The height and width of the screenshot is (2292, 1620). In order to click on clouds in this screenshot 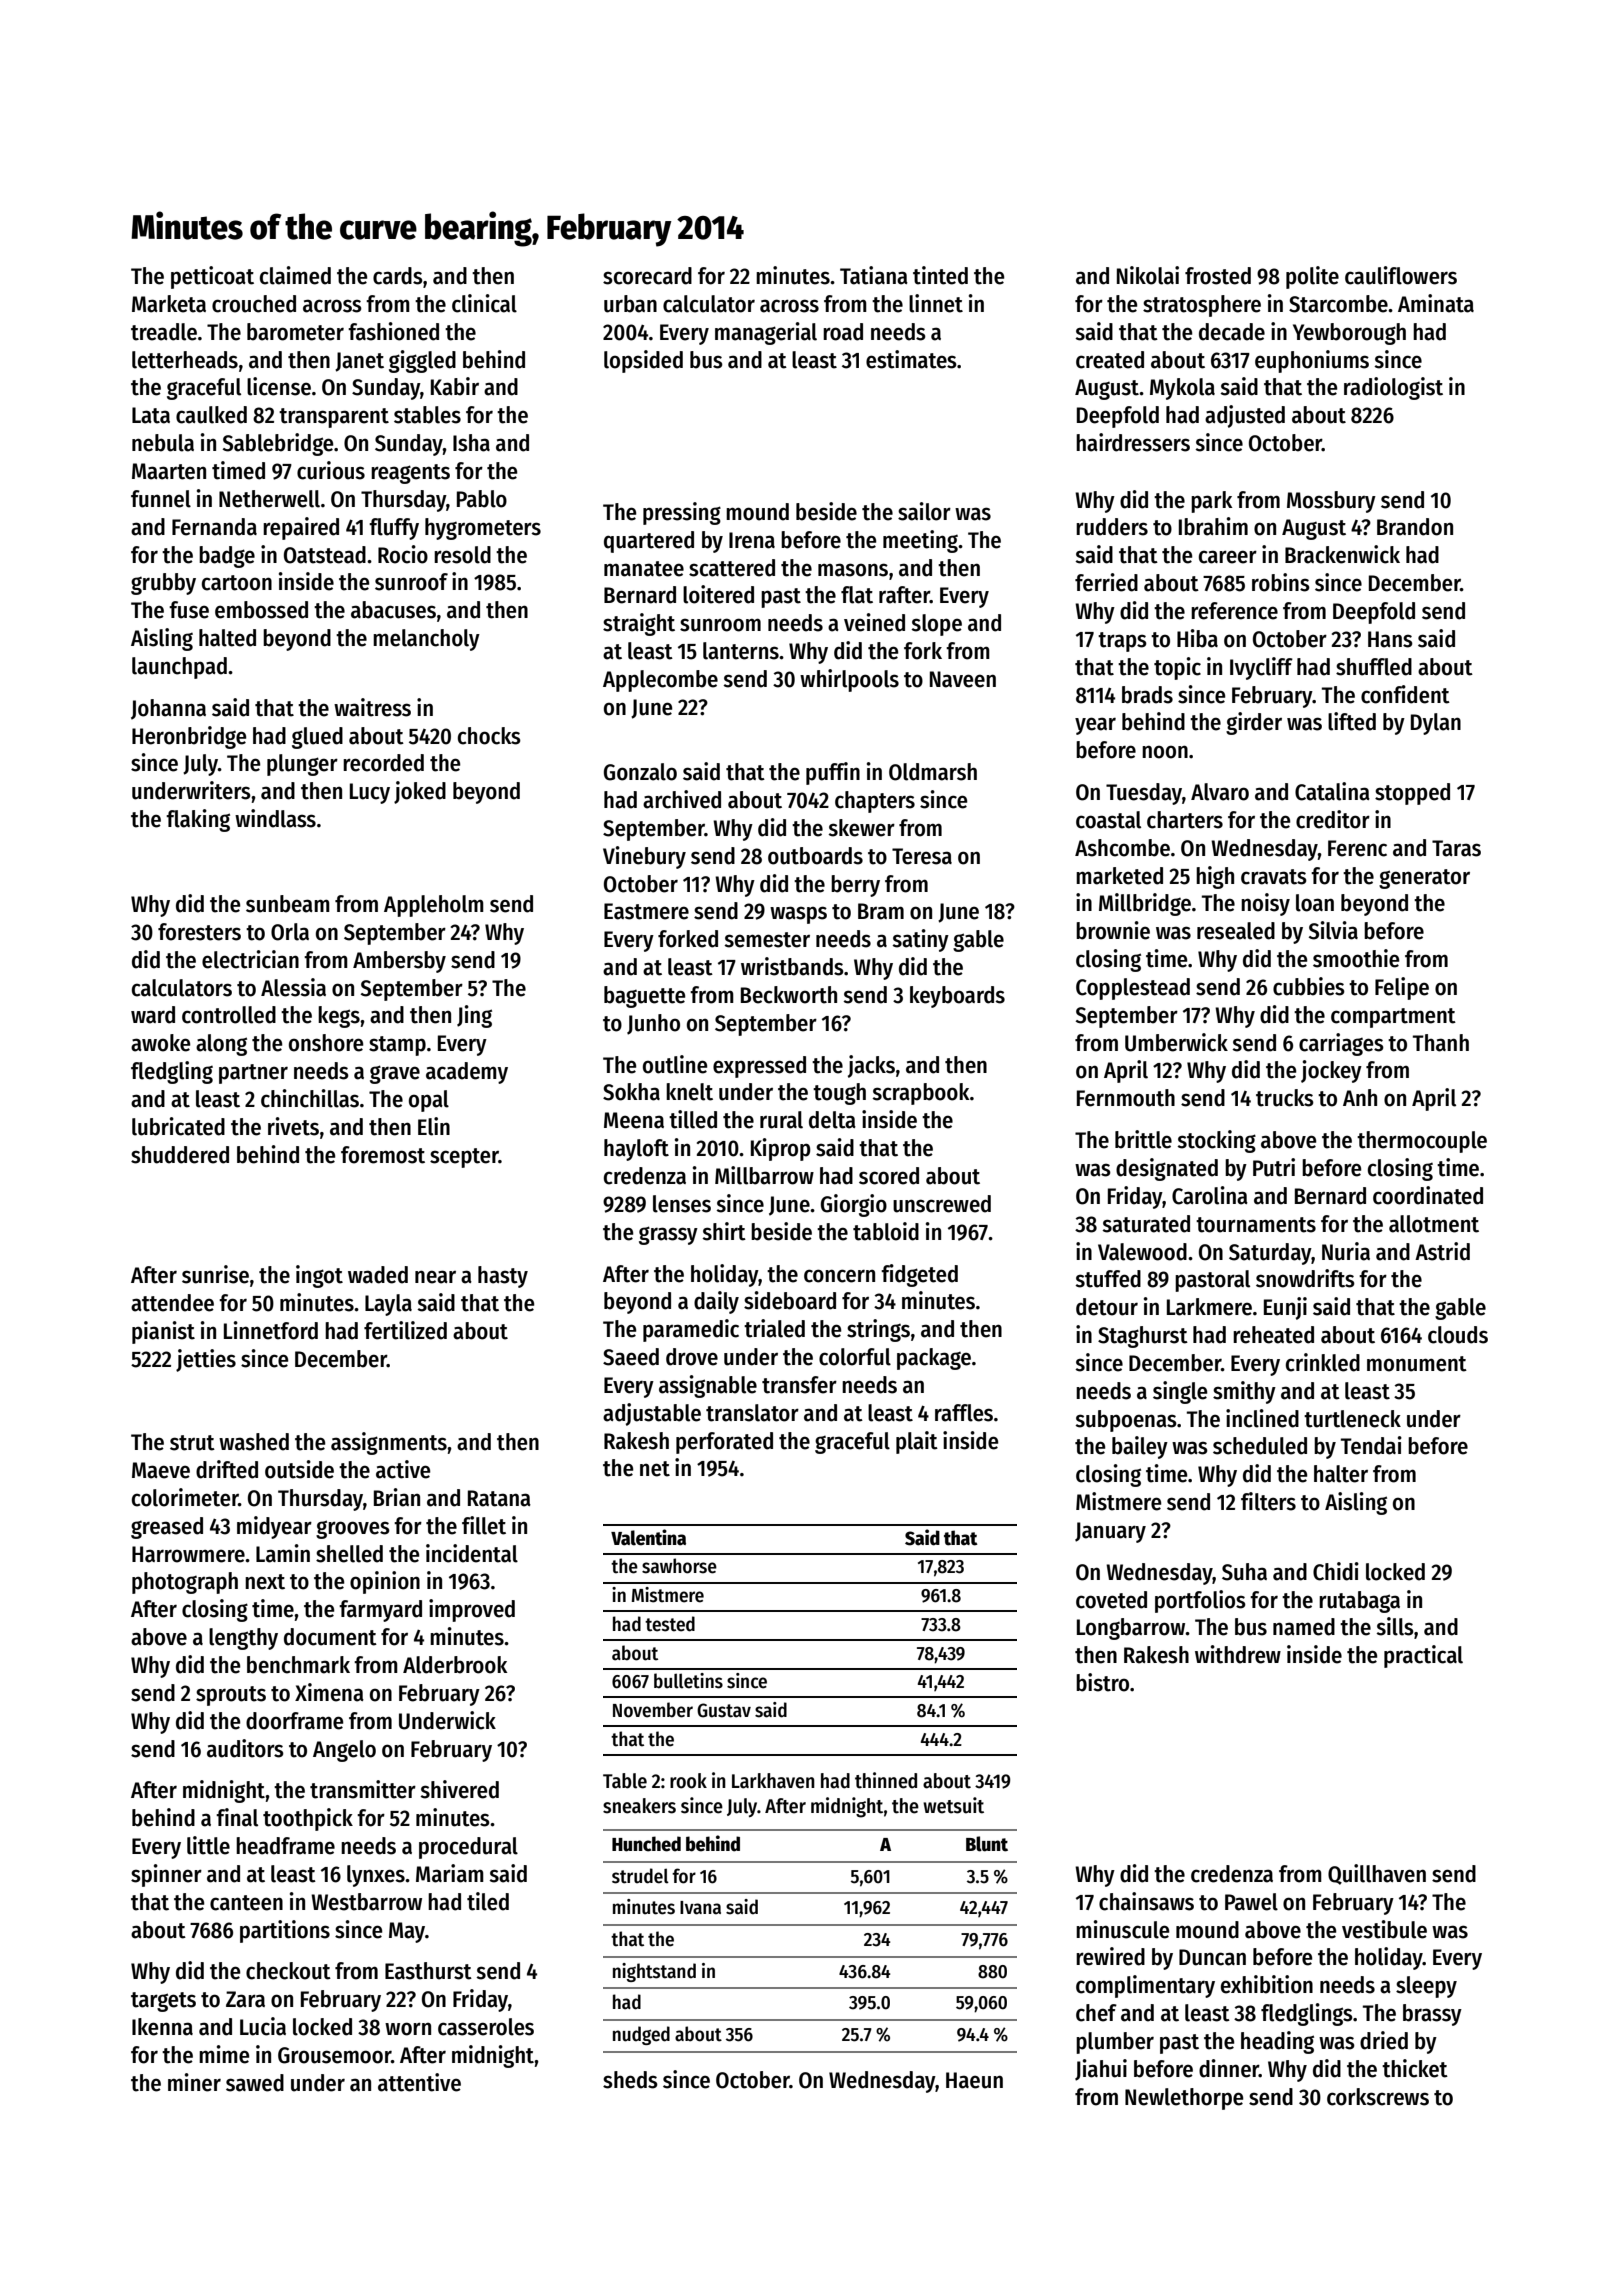, I will do `click(1458, 1335)`.
